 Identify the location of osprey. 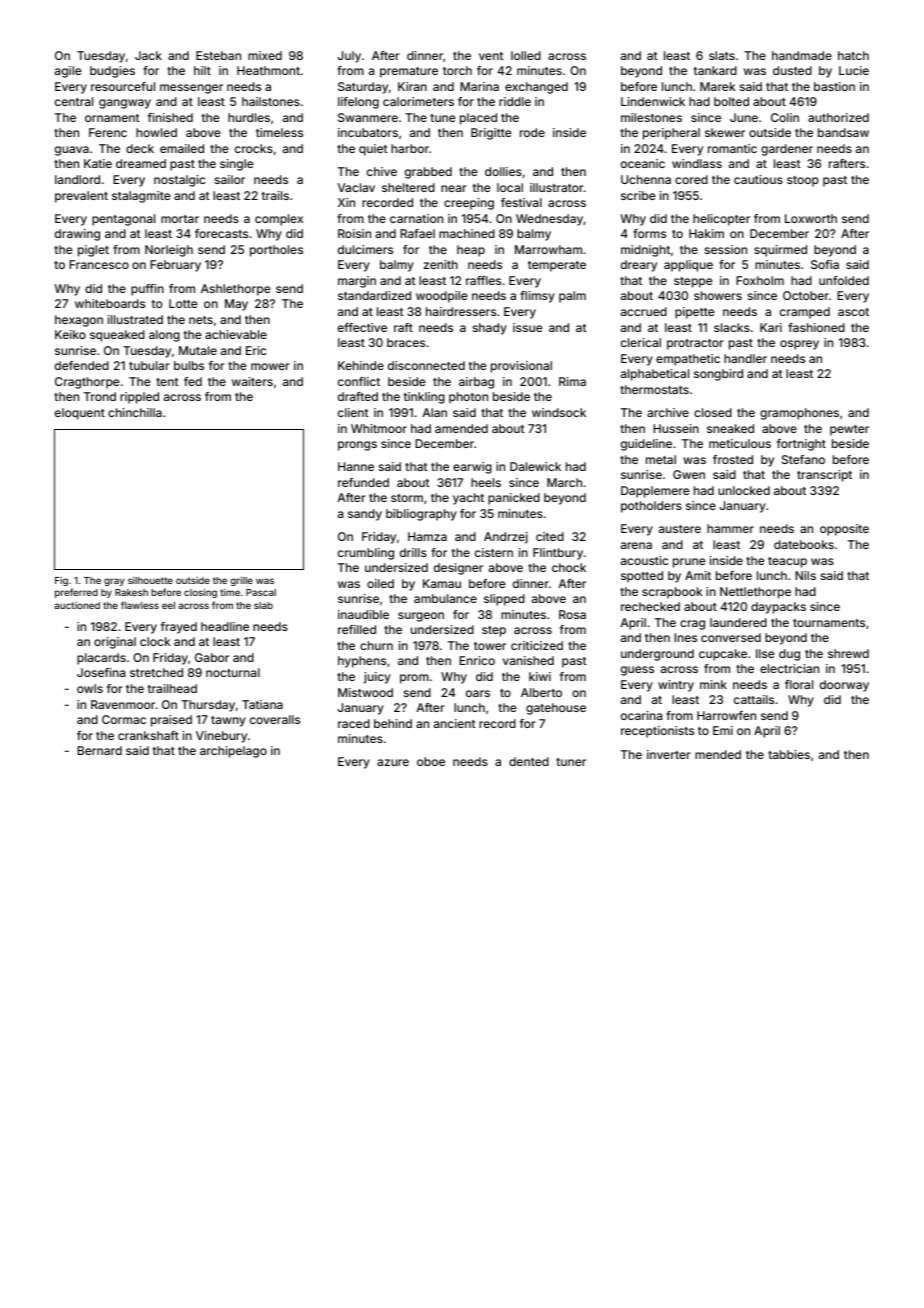
(799, 345).
